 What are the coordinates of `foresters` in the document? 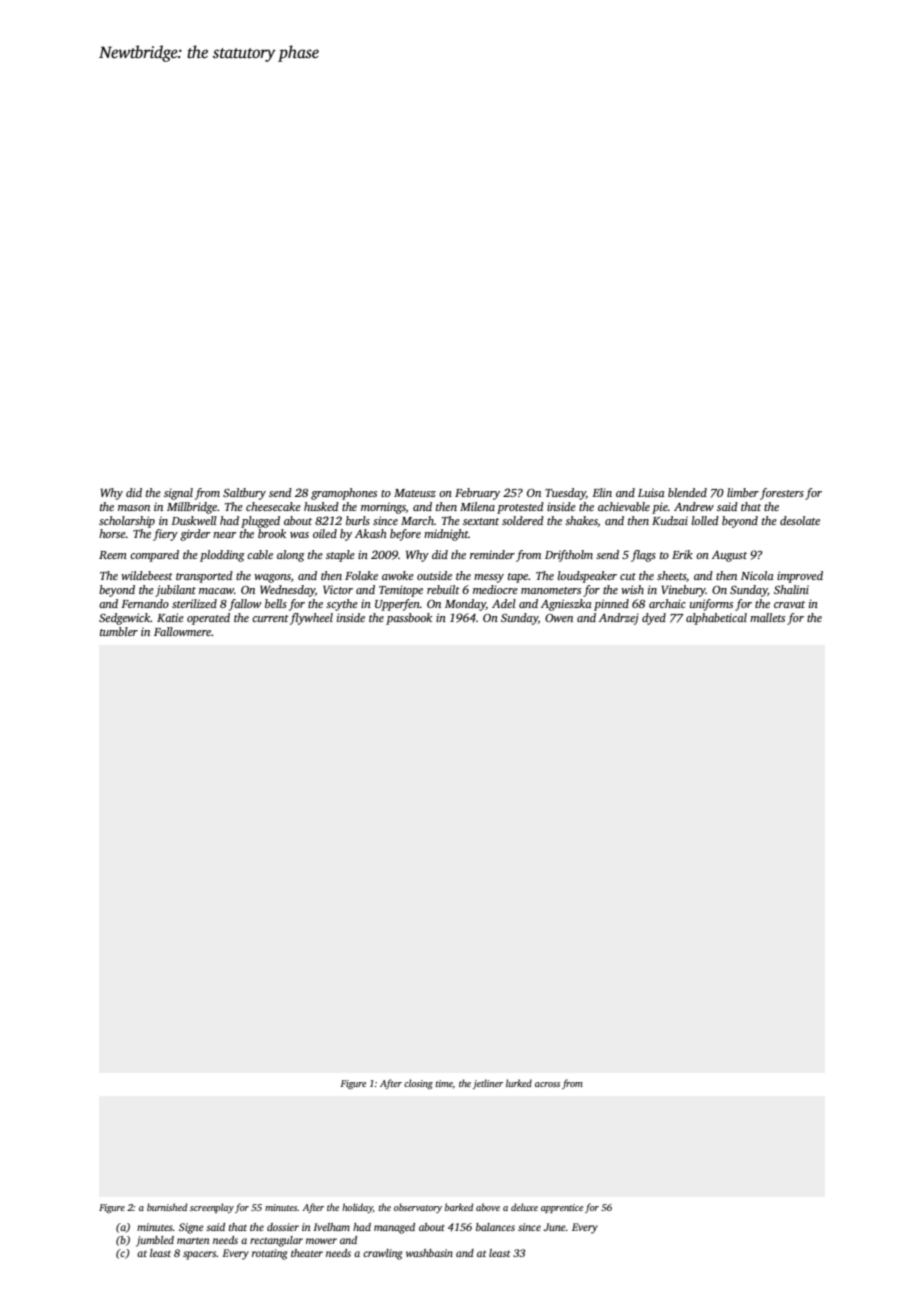 It's located at (782, 494).
